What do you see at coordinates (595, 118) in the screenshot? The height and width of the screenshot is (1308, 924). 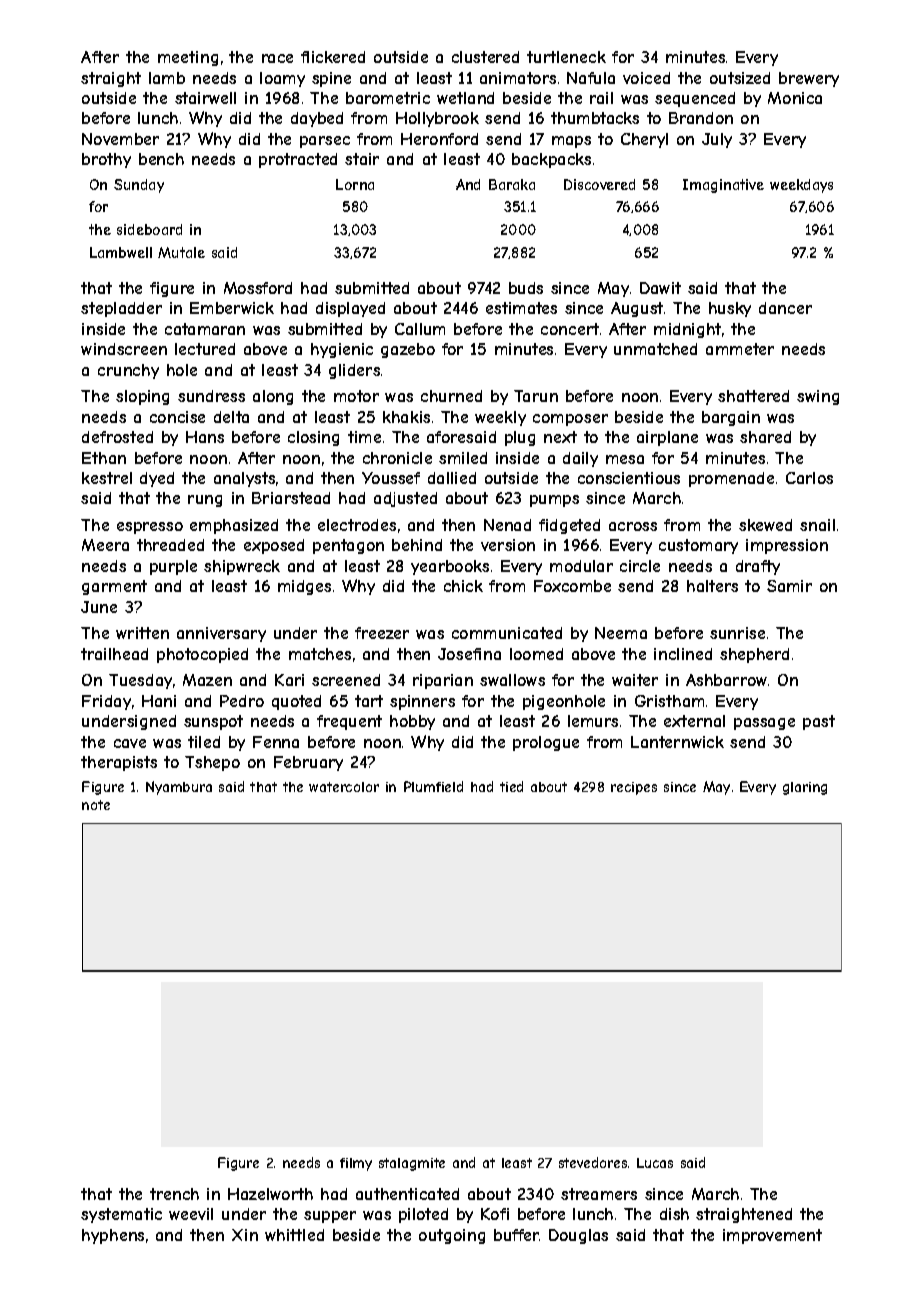 I see `thumbtacks` at bounding box center [595, 118].
